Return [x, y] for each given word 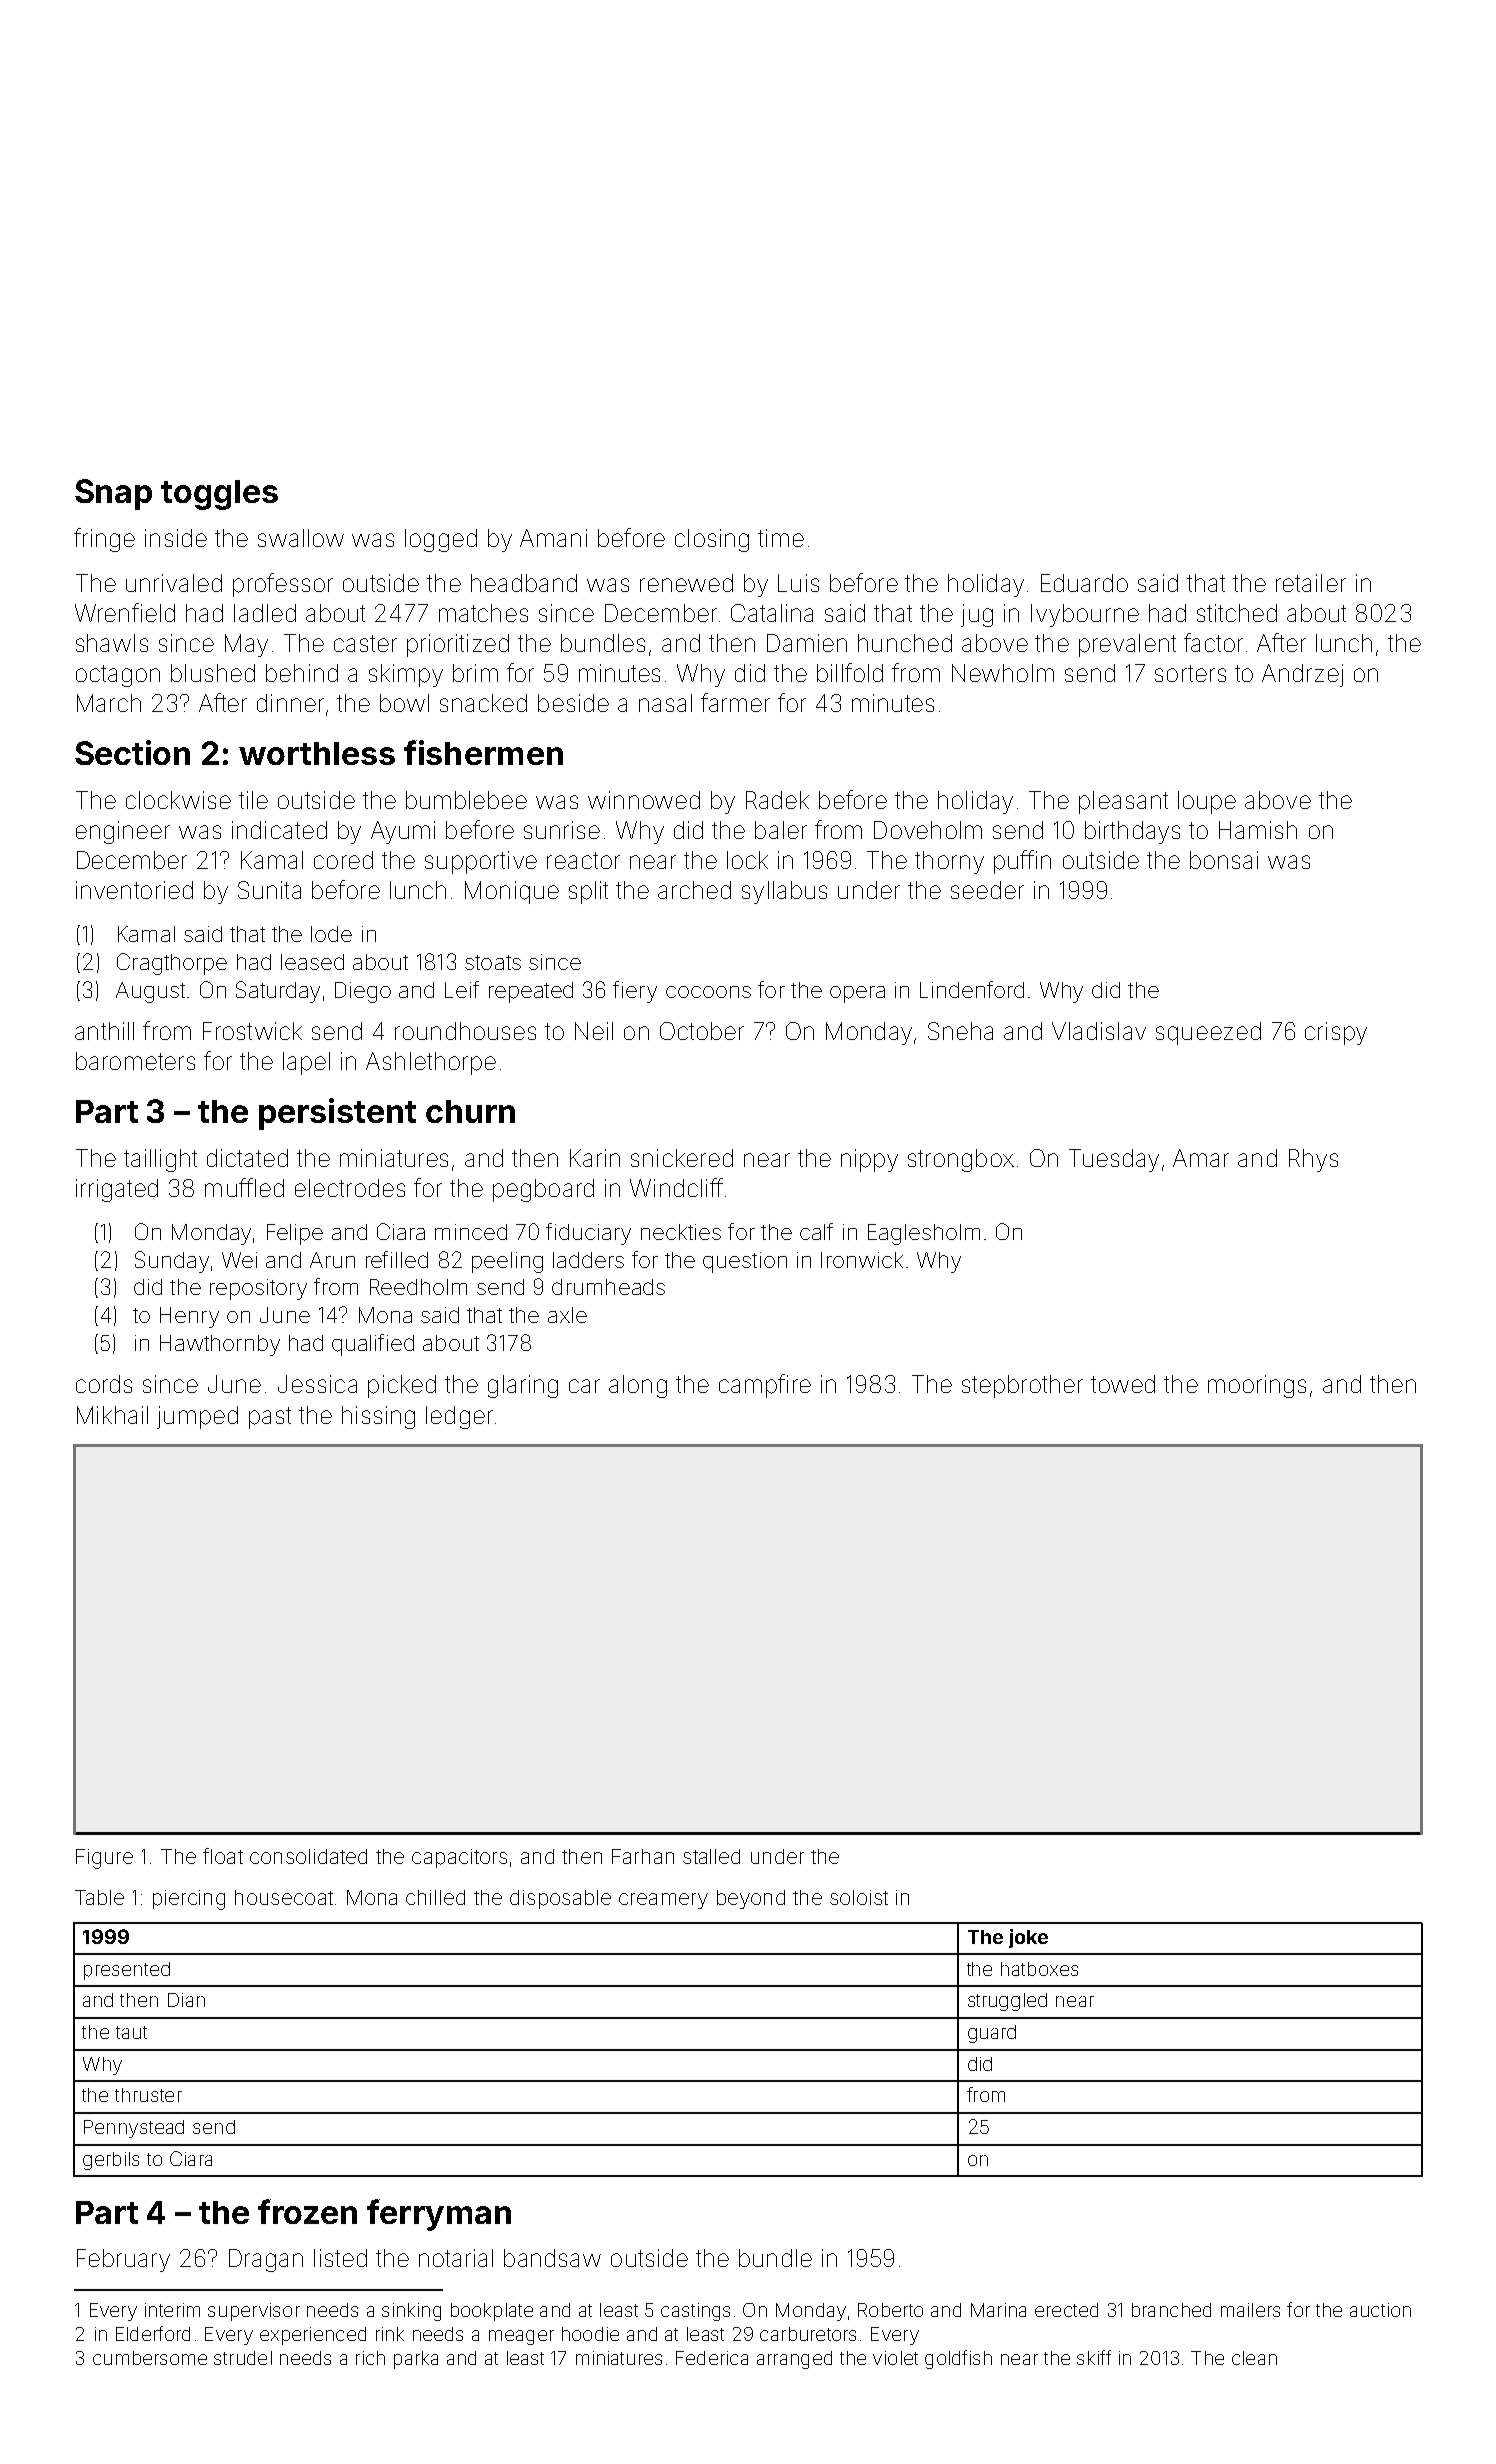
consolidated [308, 1856]
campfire [765, 1386]
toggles [219, 495]
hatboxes [1039, 1969]
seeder [987, 890]
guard [992, 2034]
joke [1028, 1938]
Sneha [960, 1031]
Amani [553, 538]
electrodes [350, 1188]
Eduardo [1084, 583]
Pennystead [134, 2129]
